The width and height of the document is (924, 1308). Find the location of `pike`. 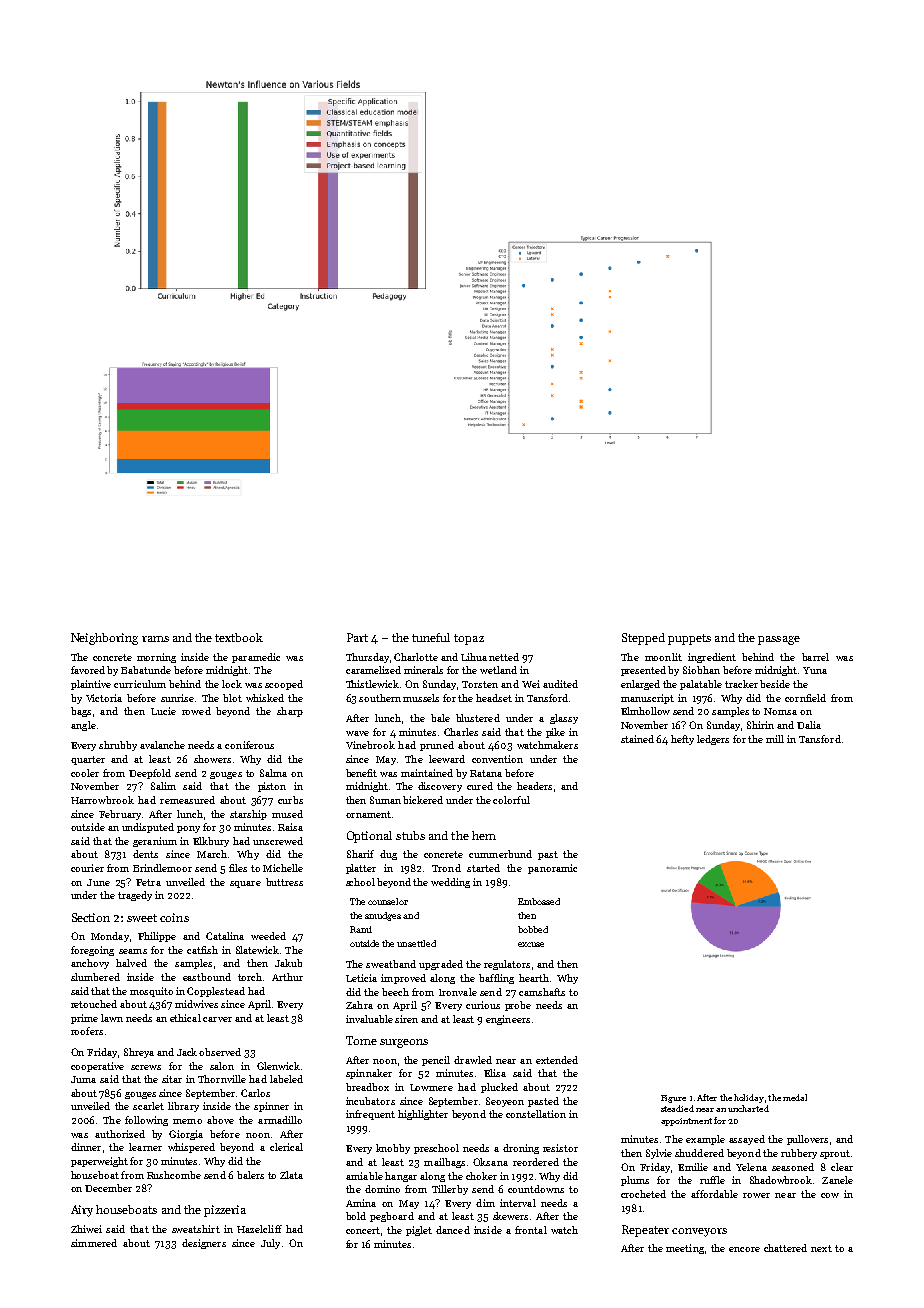

pike is located at coordinates (555, 733).
